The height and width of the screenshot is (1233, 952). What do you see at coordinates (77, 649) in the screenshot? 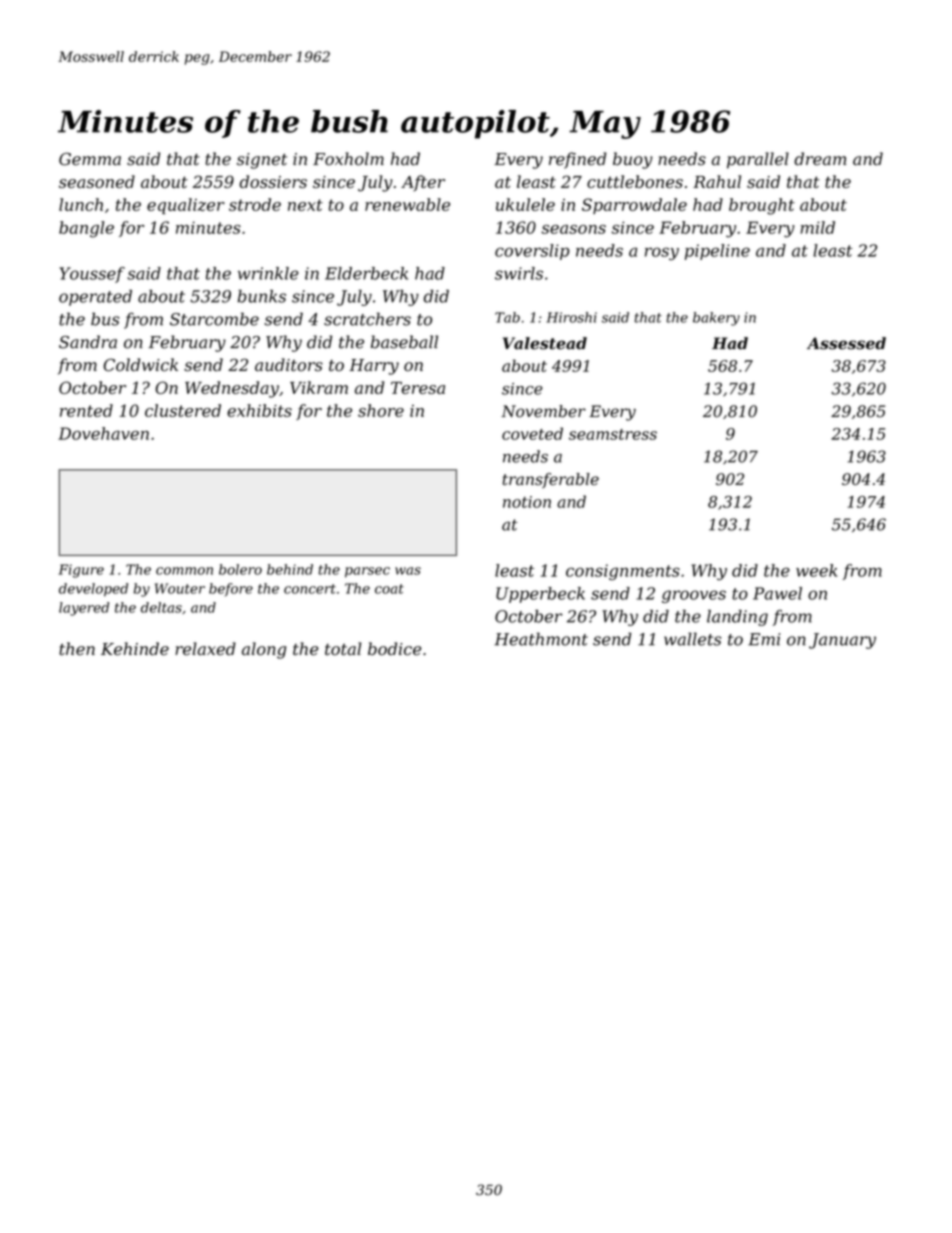
I see `then` at bounding box center [77, 649].
